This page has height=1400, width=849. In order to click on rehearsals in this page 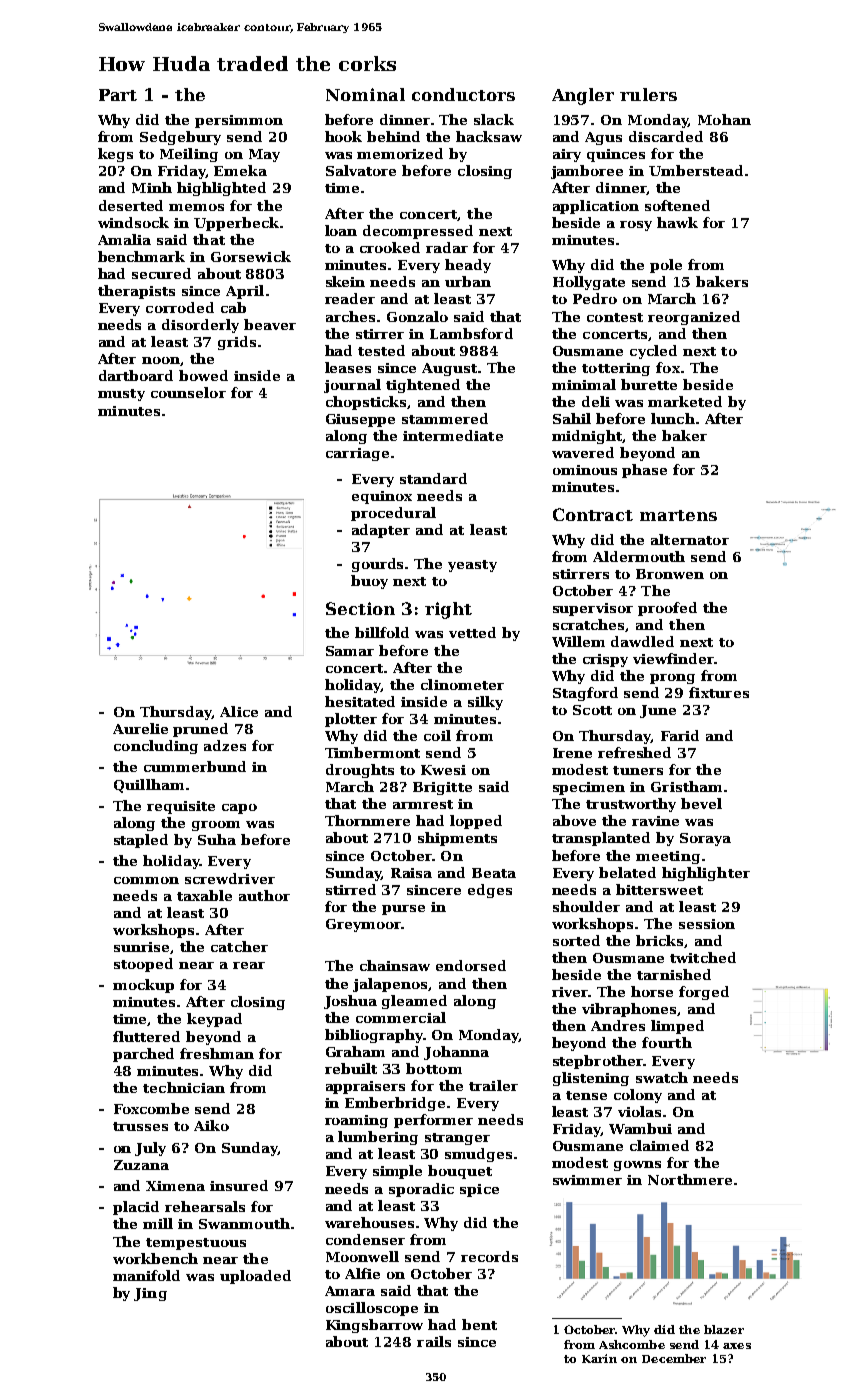, I will do `click(205, 1206)`.
